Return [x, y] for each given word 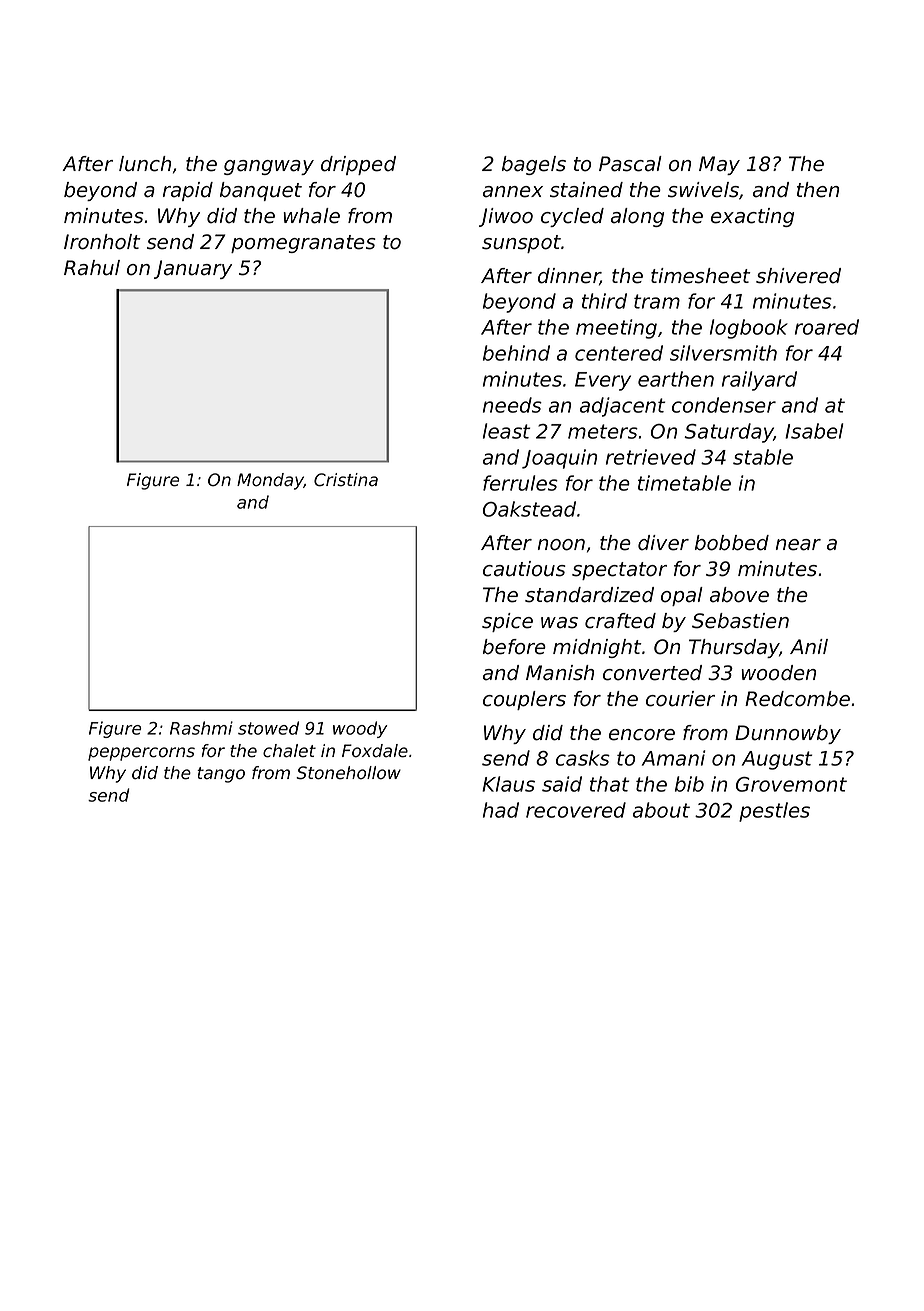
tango [221, 775]
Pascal [630, 164]
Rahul [92, 268]
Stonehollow [348, 773]
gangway [269, 167]
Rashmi [201, 728]
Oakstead [529, 509]
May [719, 165]
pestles [774, 812]
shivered [798, 276]
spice [507, 622]
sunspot [521, 244]
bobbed [732, 543]
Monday [270, 481]
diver [663, 543]
